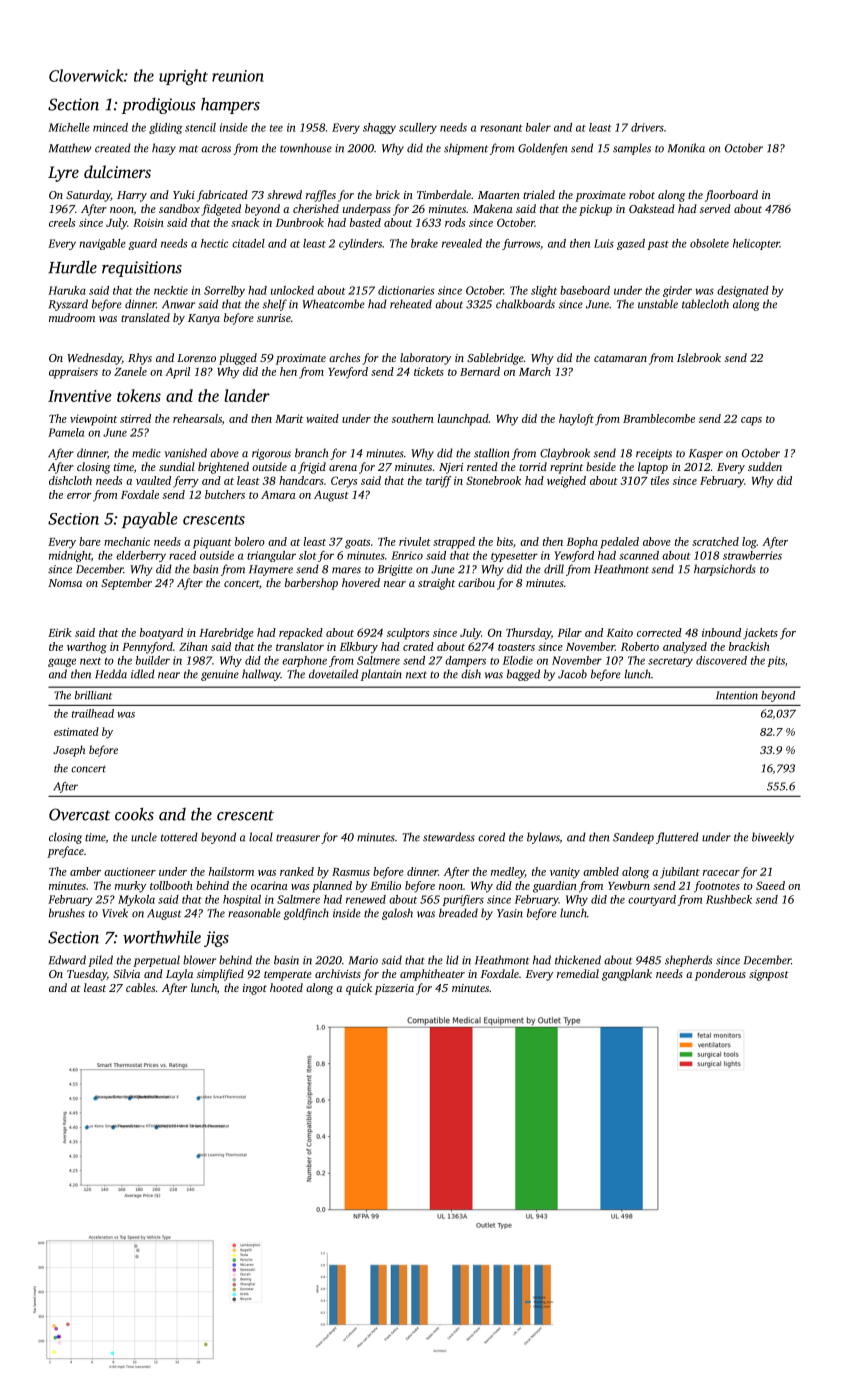 The height and width of the page is (1400, 849). I want to click on hooted, so click(286, 987).
